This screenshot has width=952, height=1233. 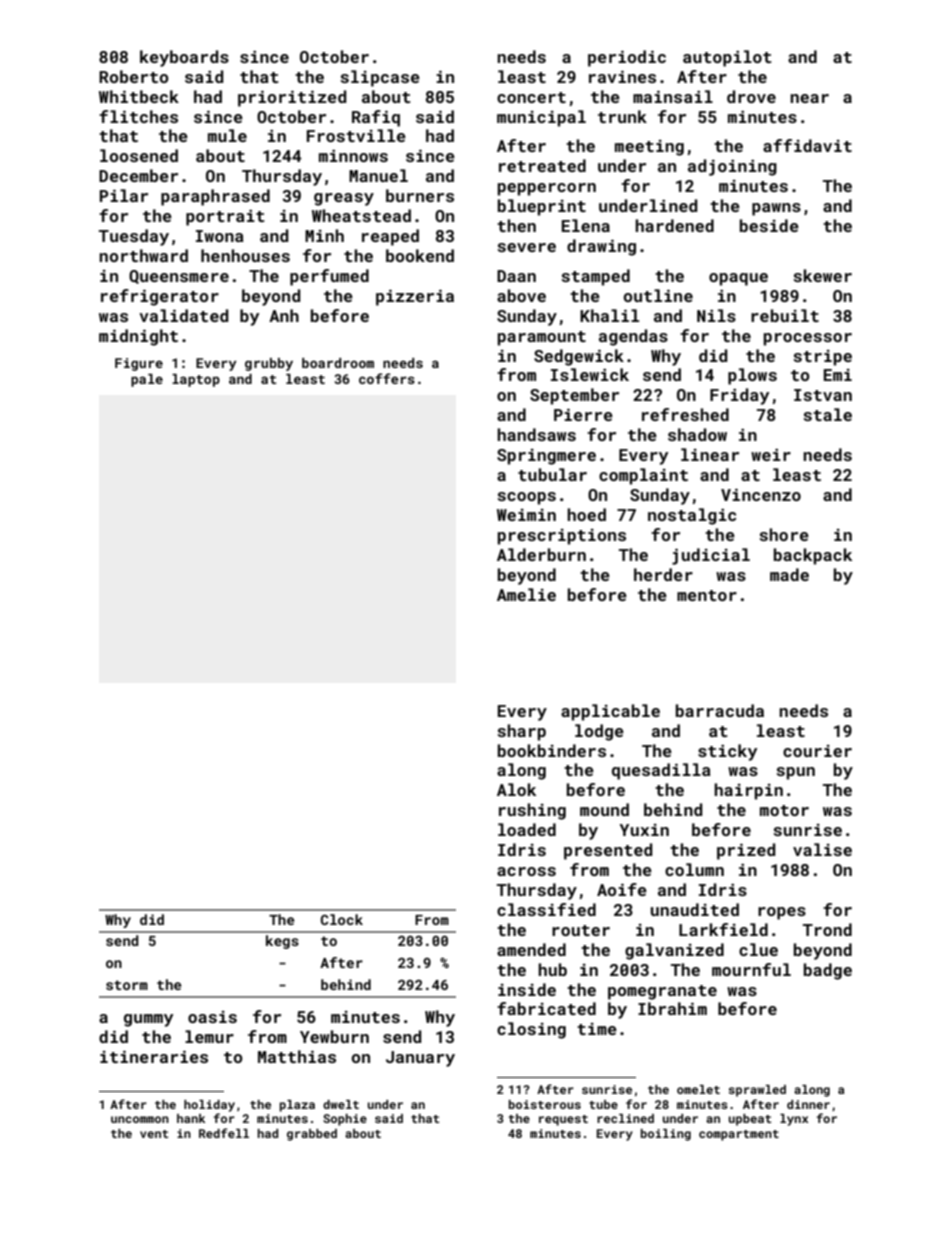 What do you see at coordinates (827, 414) in the screenshot?
I see `stale` at bounding box center [827, 414].
